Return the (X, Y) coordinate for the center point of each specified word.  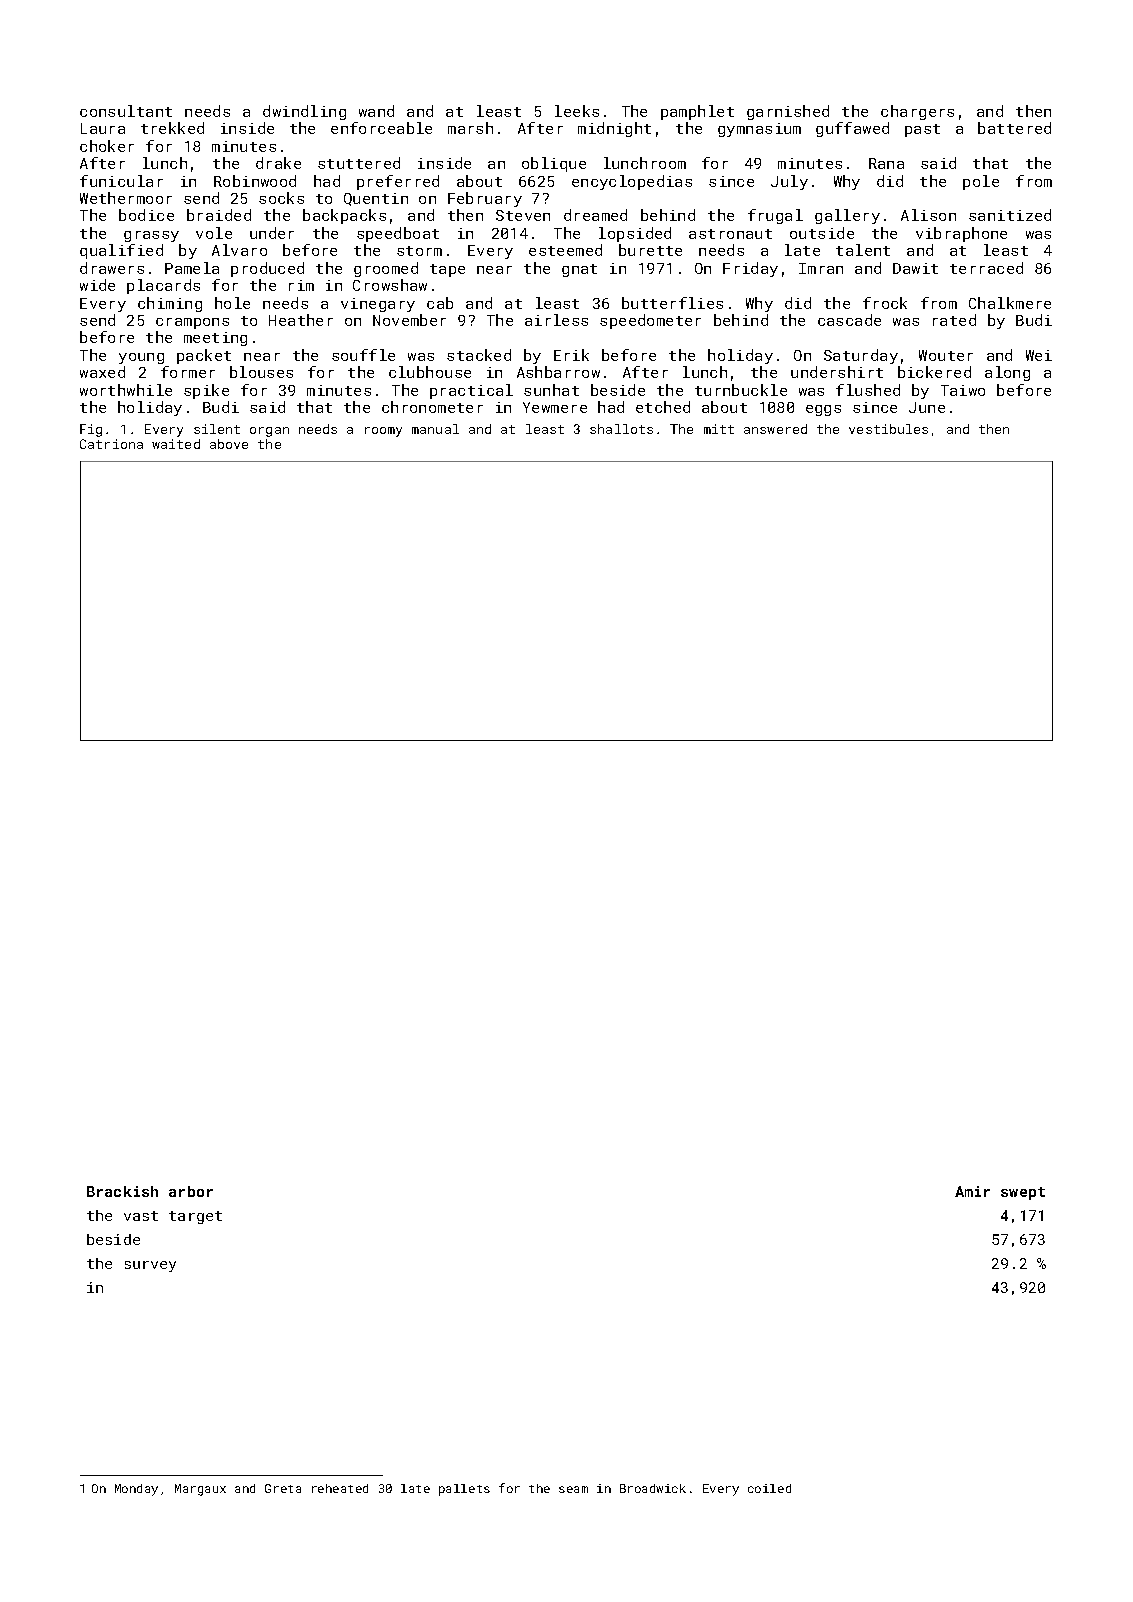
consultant (126, 111)
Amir (972, 1191)
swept (1023, 1193)
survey (150, 1266)
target (195, 1217)
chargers (917, 112)
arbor (191, 1191)
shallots (621, 429)
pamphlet (697, 112)
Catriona (111, 444)
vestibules (888, 429)
